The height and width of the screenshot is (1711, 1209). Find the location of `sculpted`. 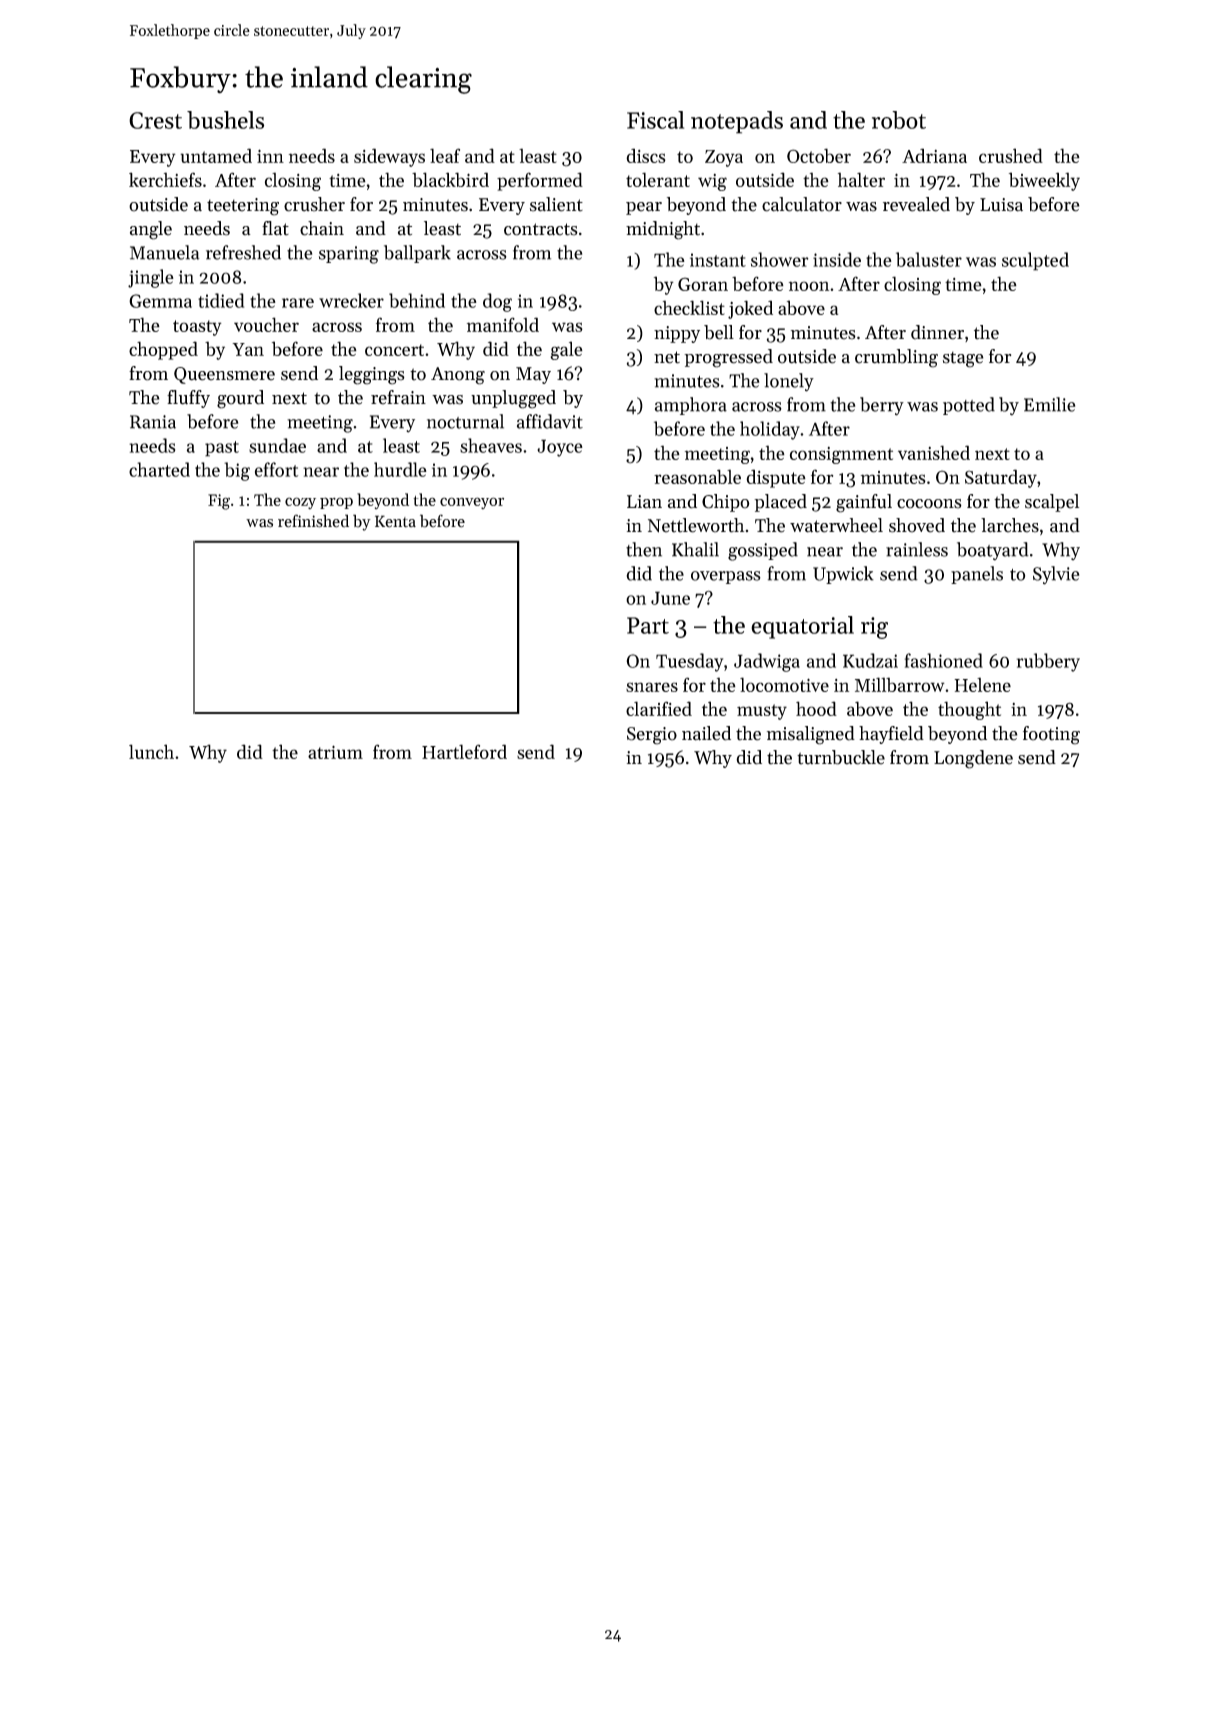

sculpted is located at coordinates (1035, 261).
